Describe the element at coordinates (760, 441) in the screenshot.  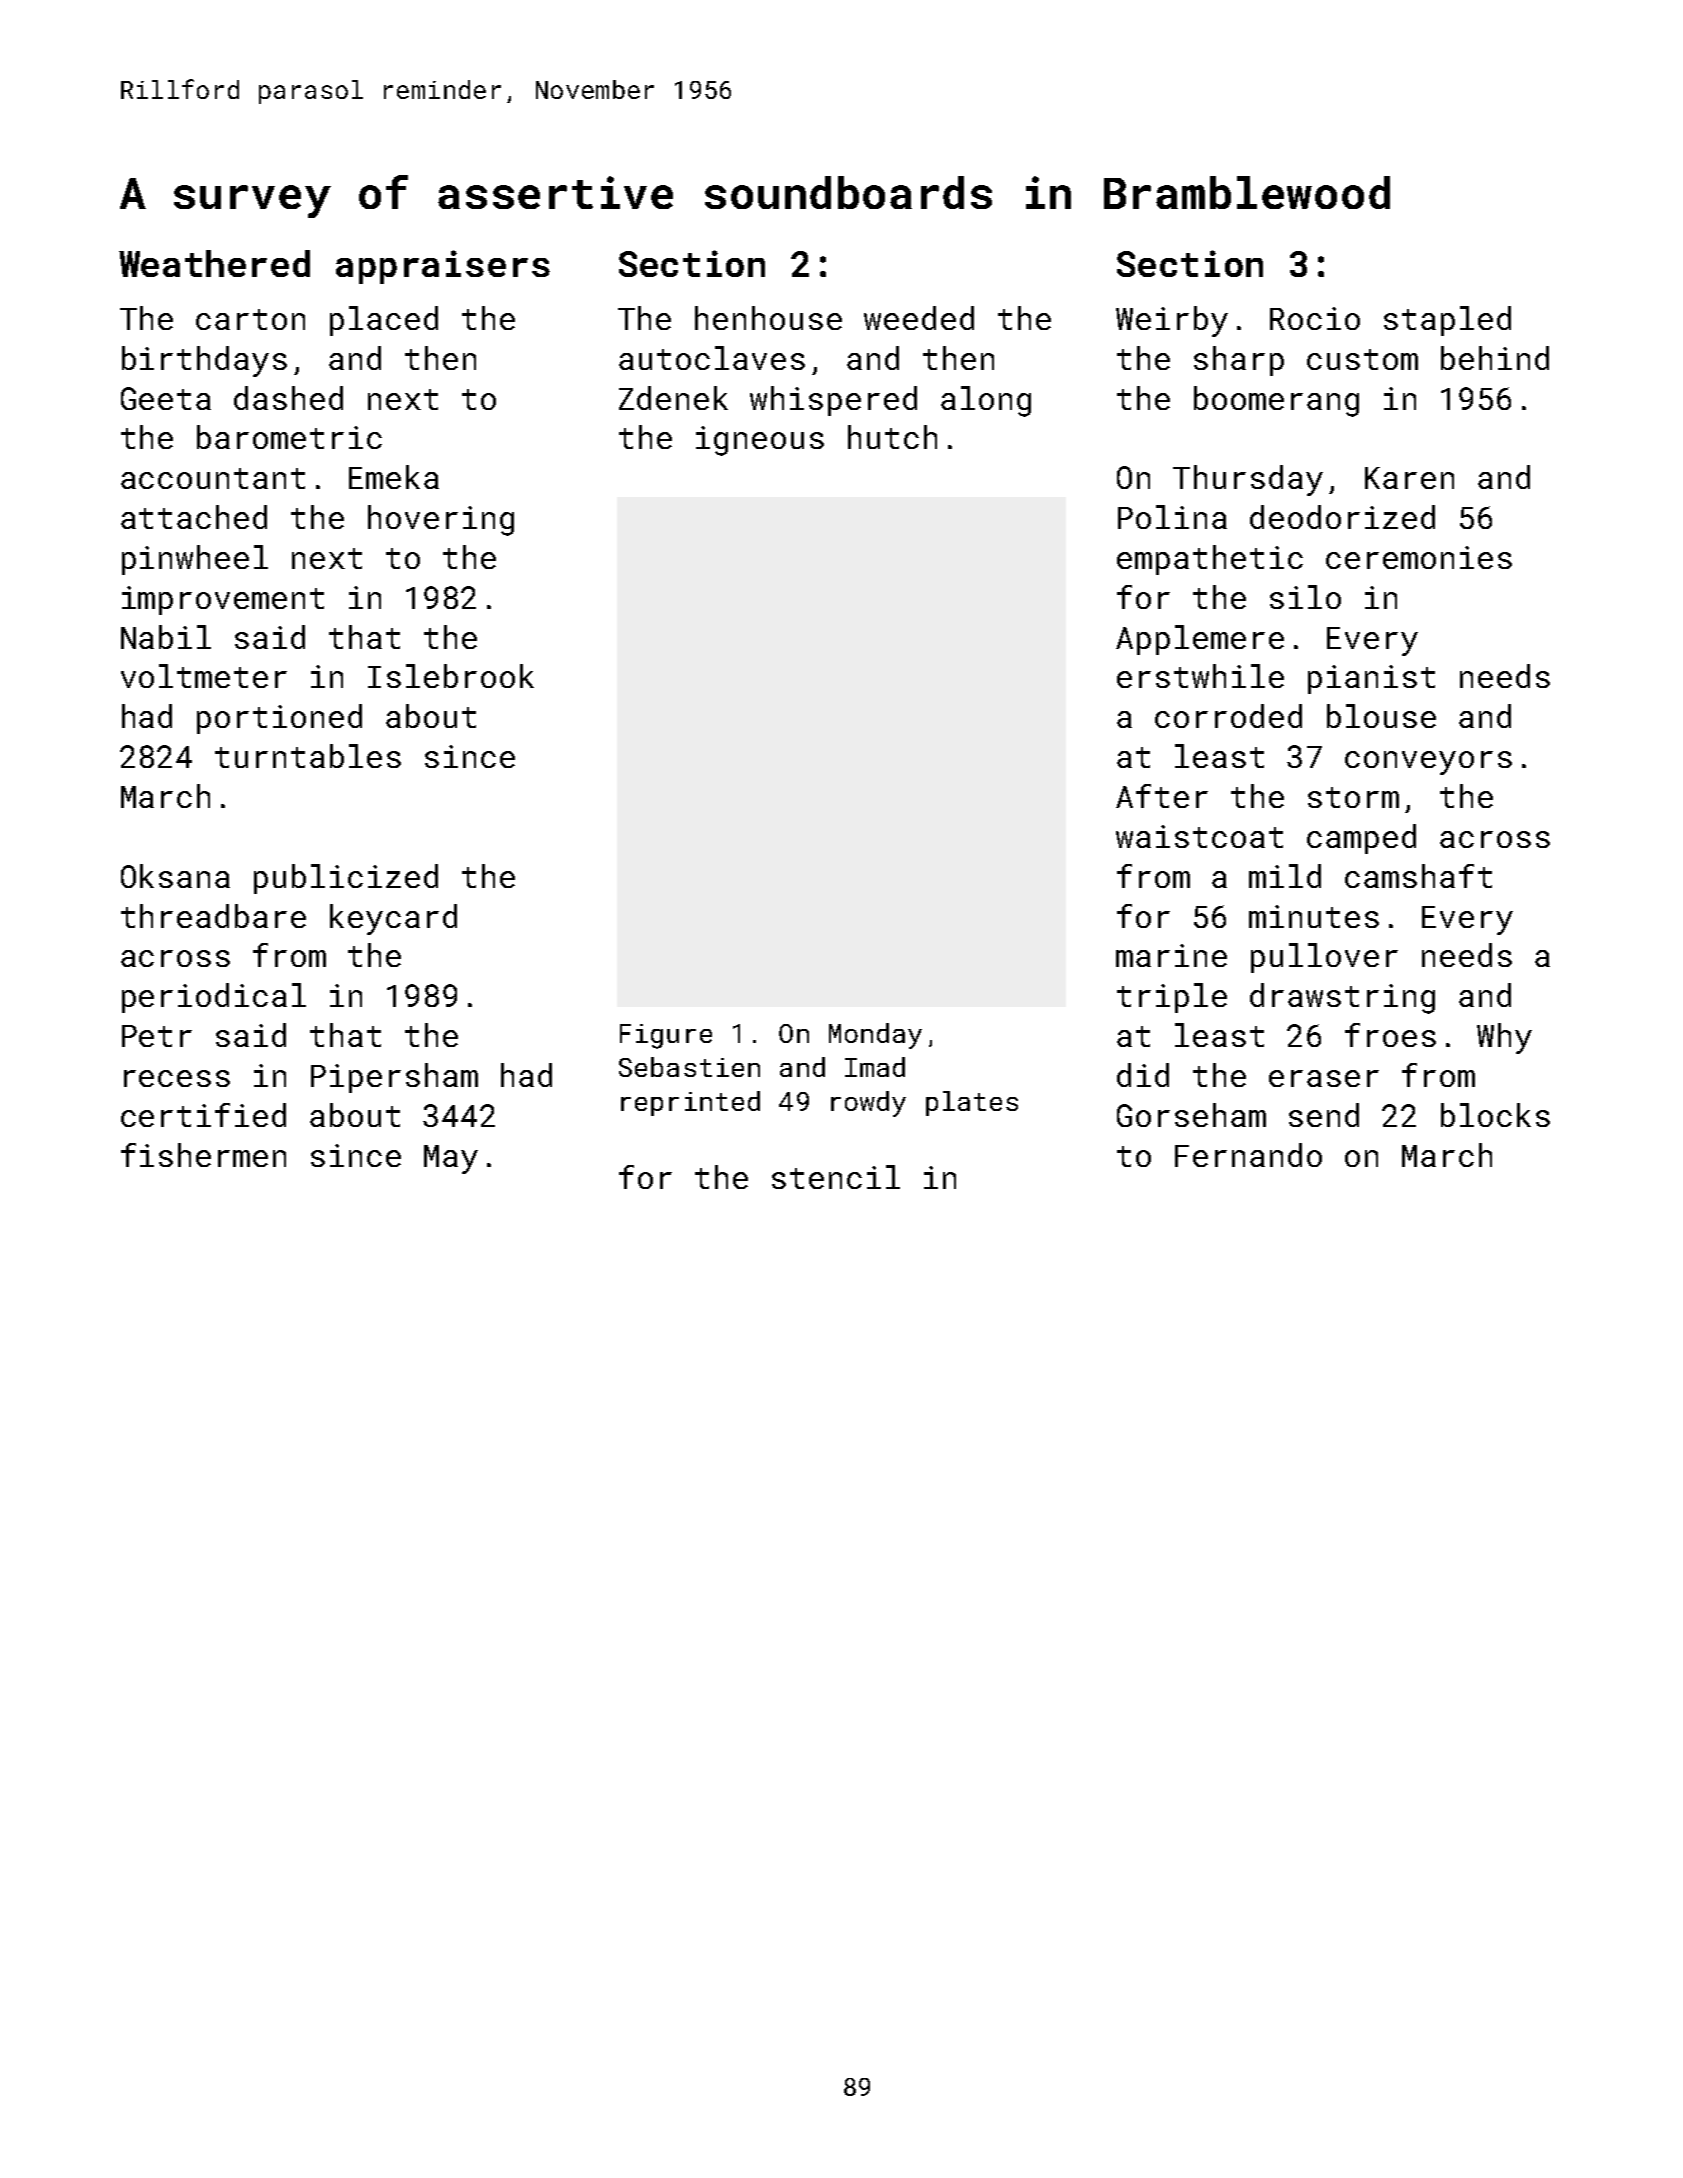
I see `igneous` at that location.
